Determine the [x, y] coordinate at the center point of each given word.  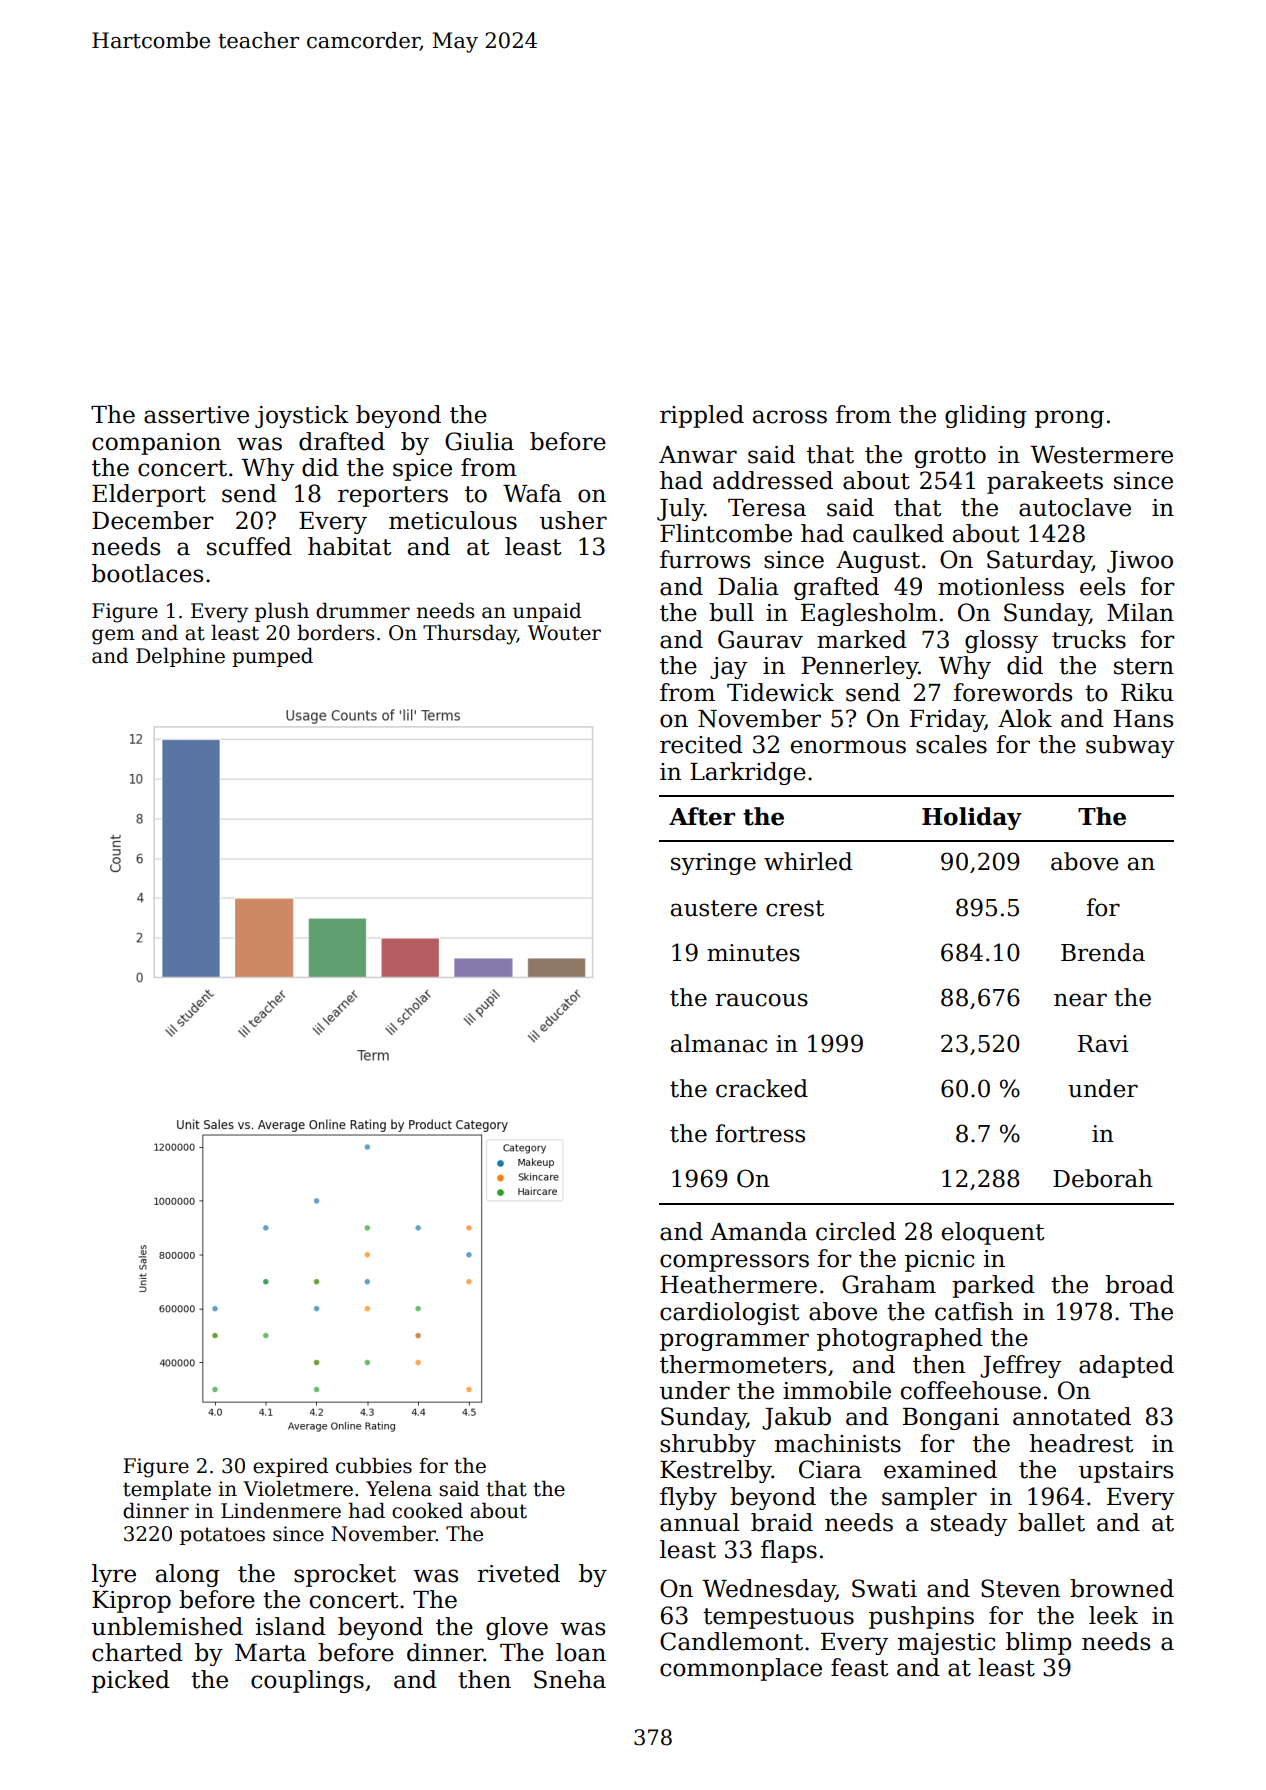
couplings [307, 1681]
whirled [808, 861]
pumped [272, 657]
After [702, 816]
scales [951, 744]
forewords [1013, 692]
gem [113, 637]
